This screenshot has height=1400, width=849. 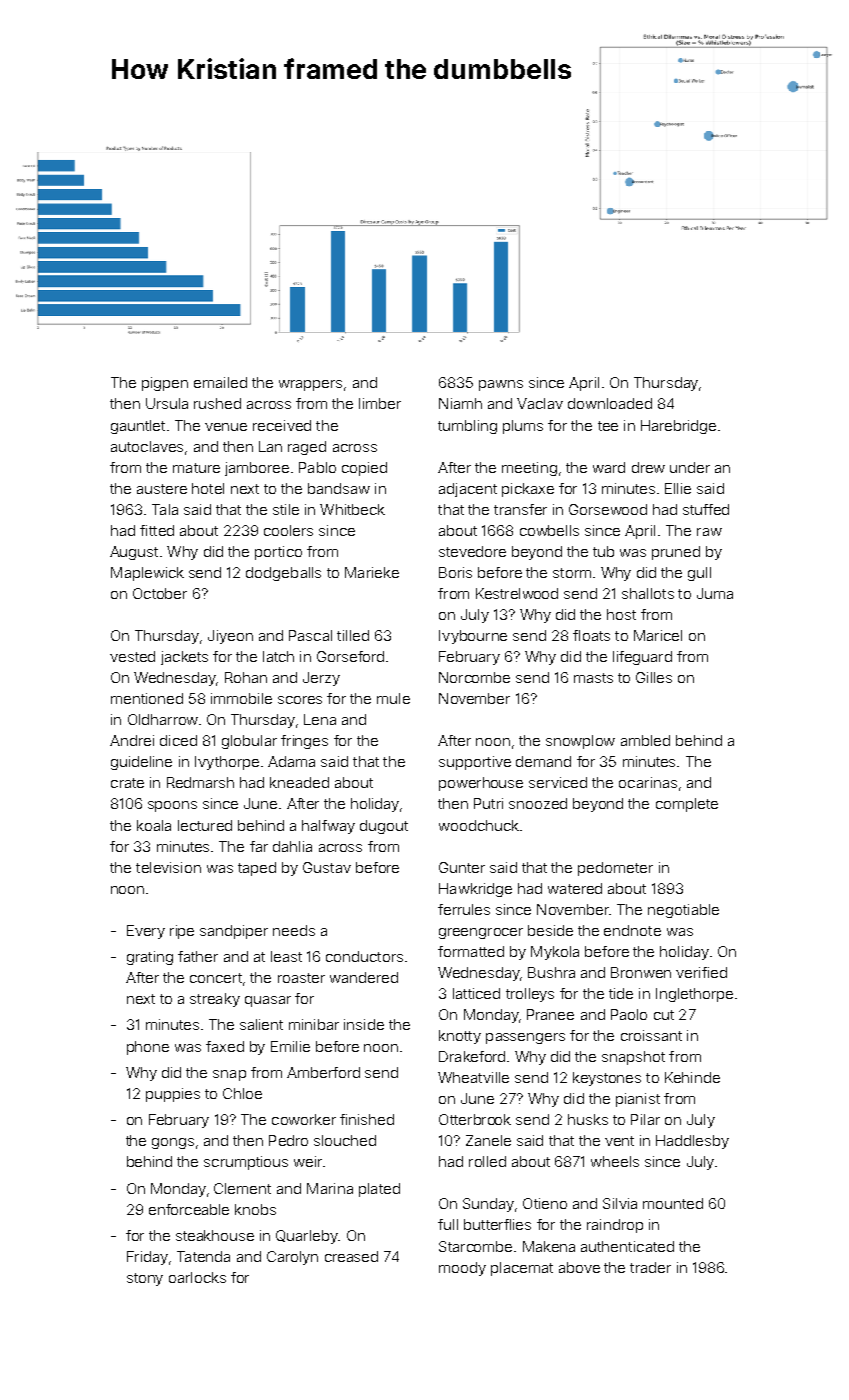 What do you see at coordinates (715, 593) in the screenshot?
I see `Juma` at bounding box center [715, 593].
